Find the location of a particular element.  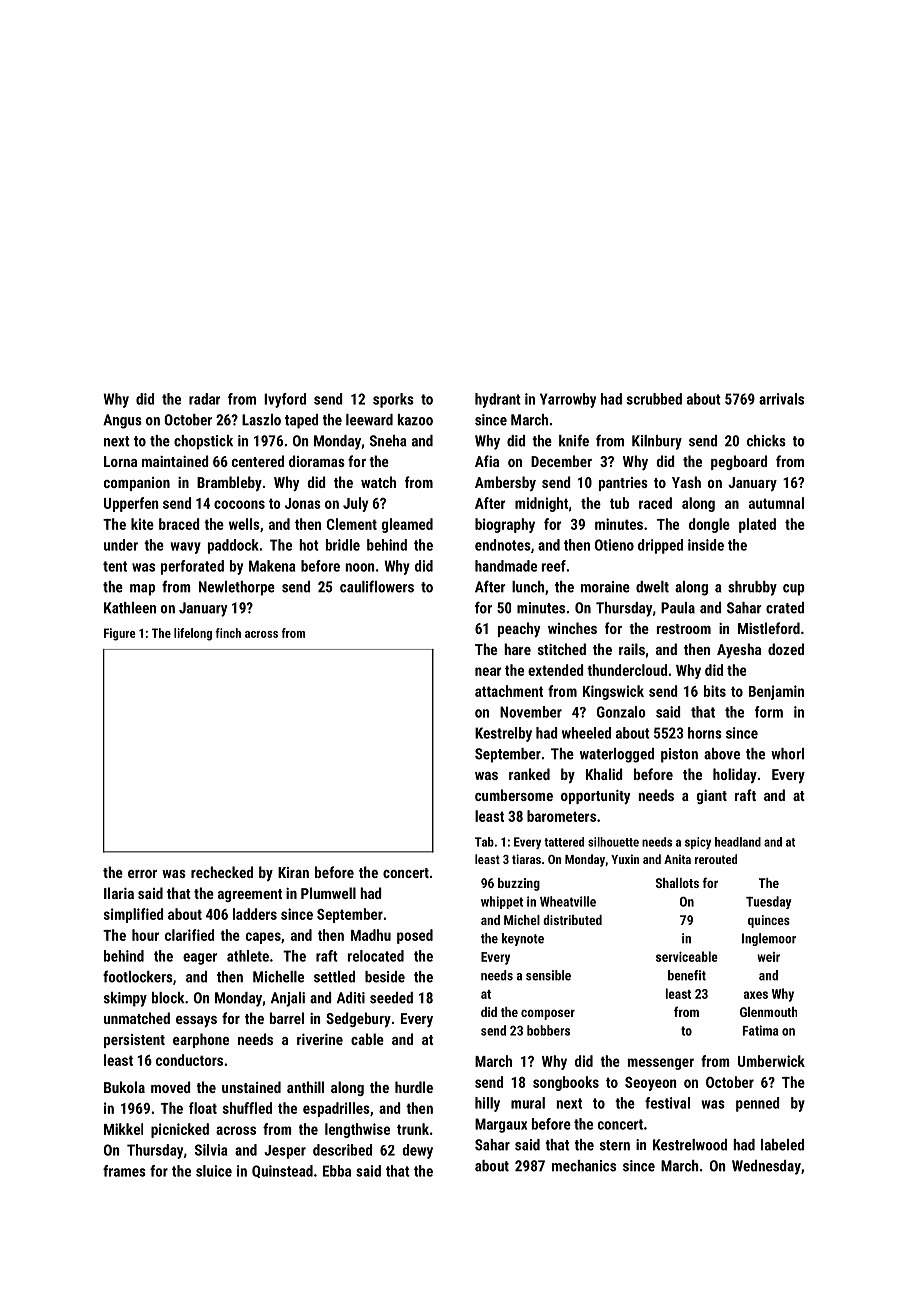

sensible is located at coordinates (548, 975).
